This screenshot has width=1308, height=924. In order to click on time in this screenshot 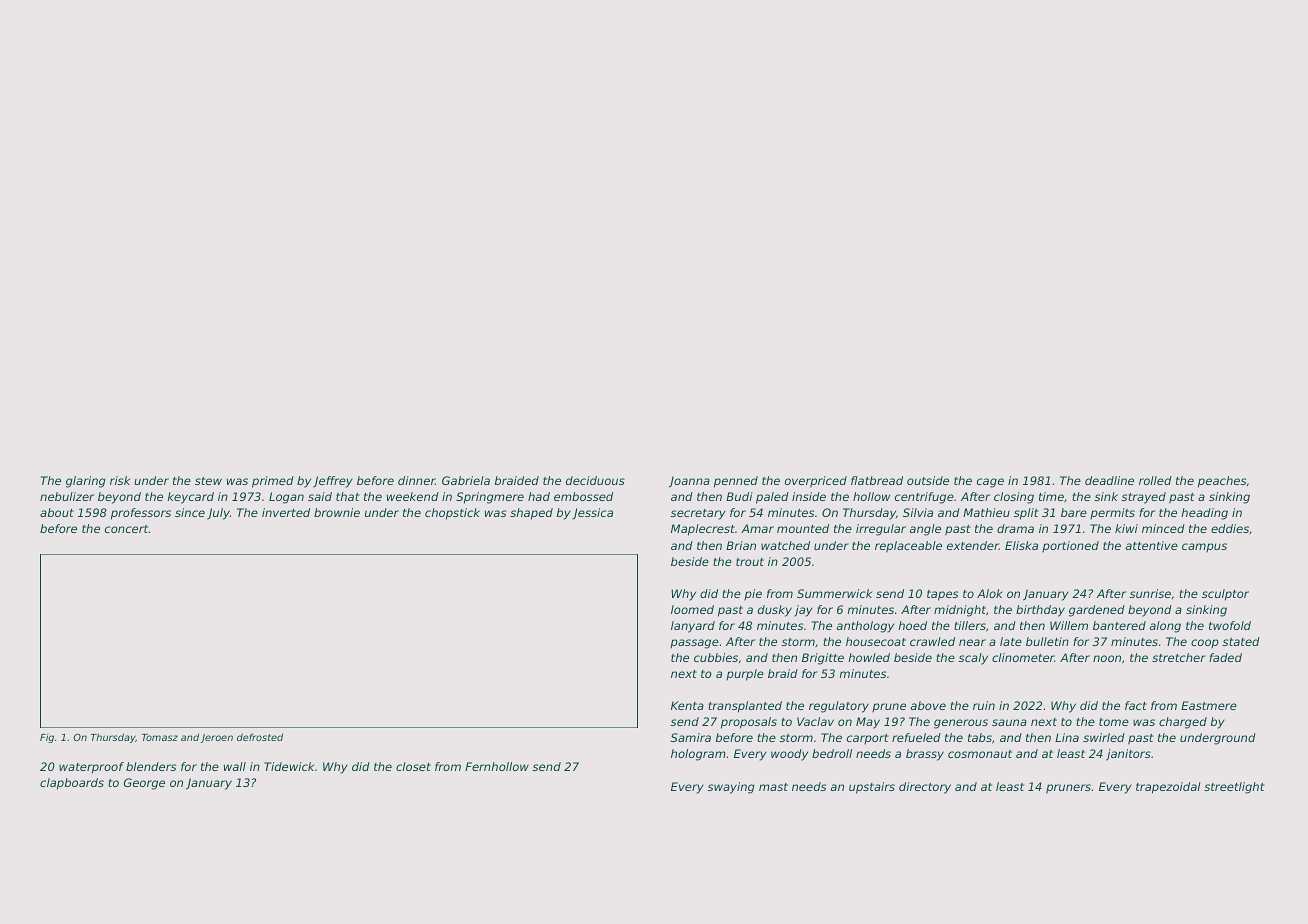, I will do `click(1051, 496)`.
